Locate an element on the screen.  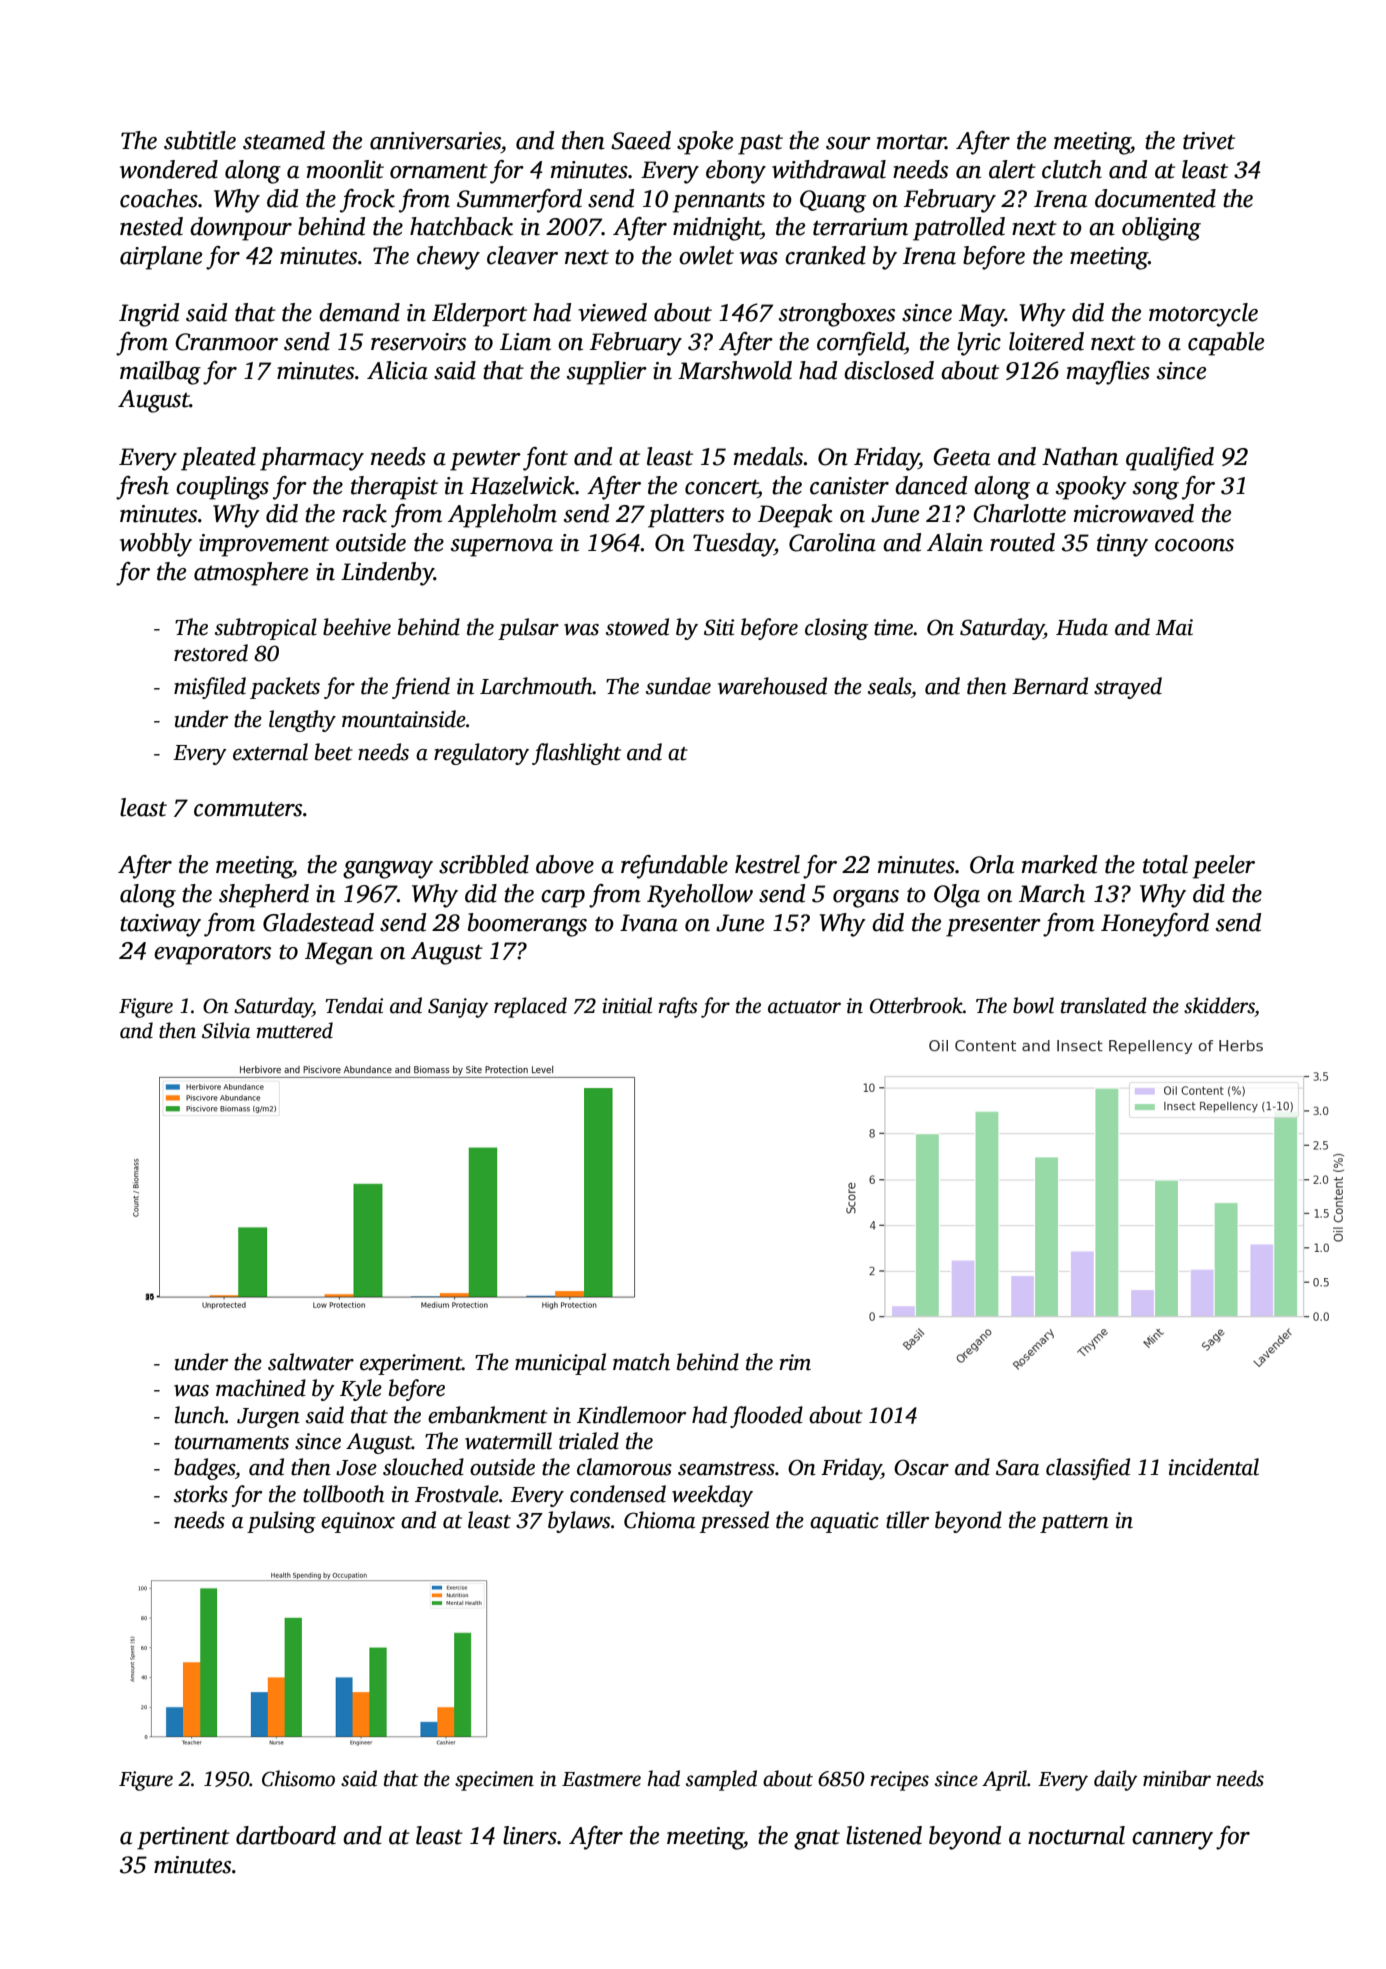
skidders is located at coordinates (1219, 1005).
